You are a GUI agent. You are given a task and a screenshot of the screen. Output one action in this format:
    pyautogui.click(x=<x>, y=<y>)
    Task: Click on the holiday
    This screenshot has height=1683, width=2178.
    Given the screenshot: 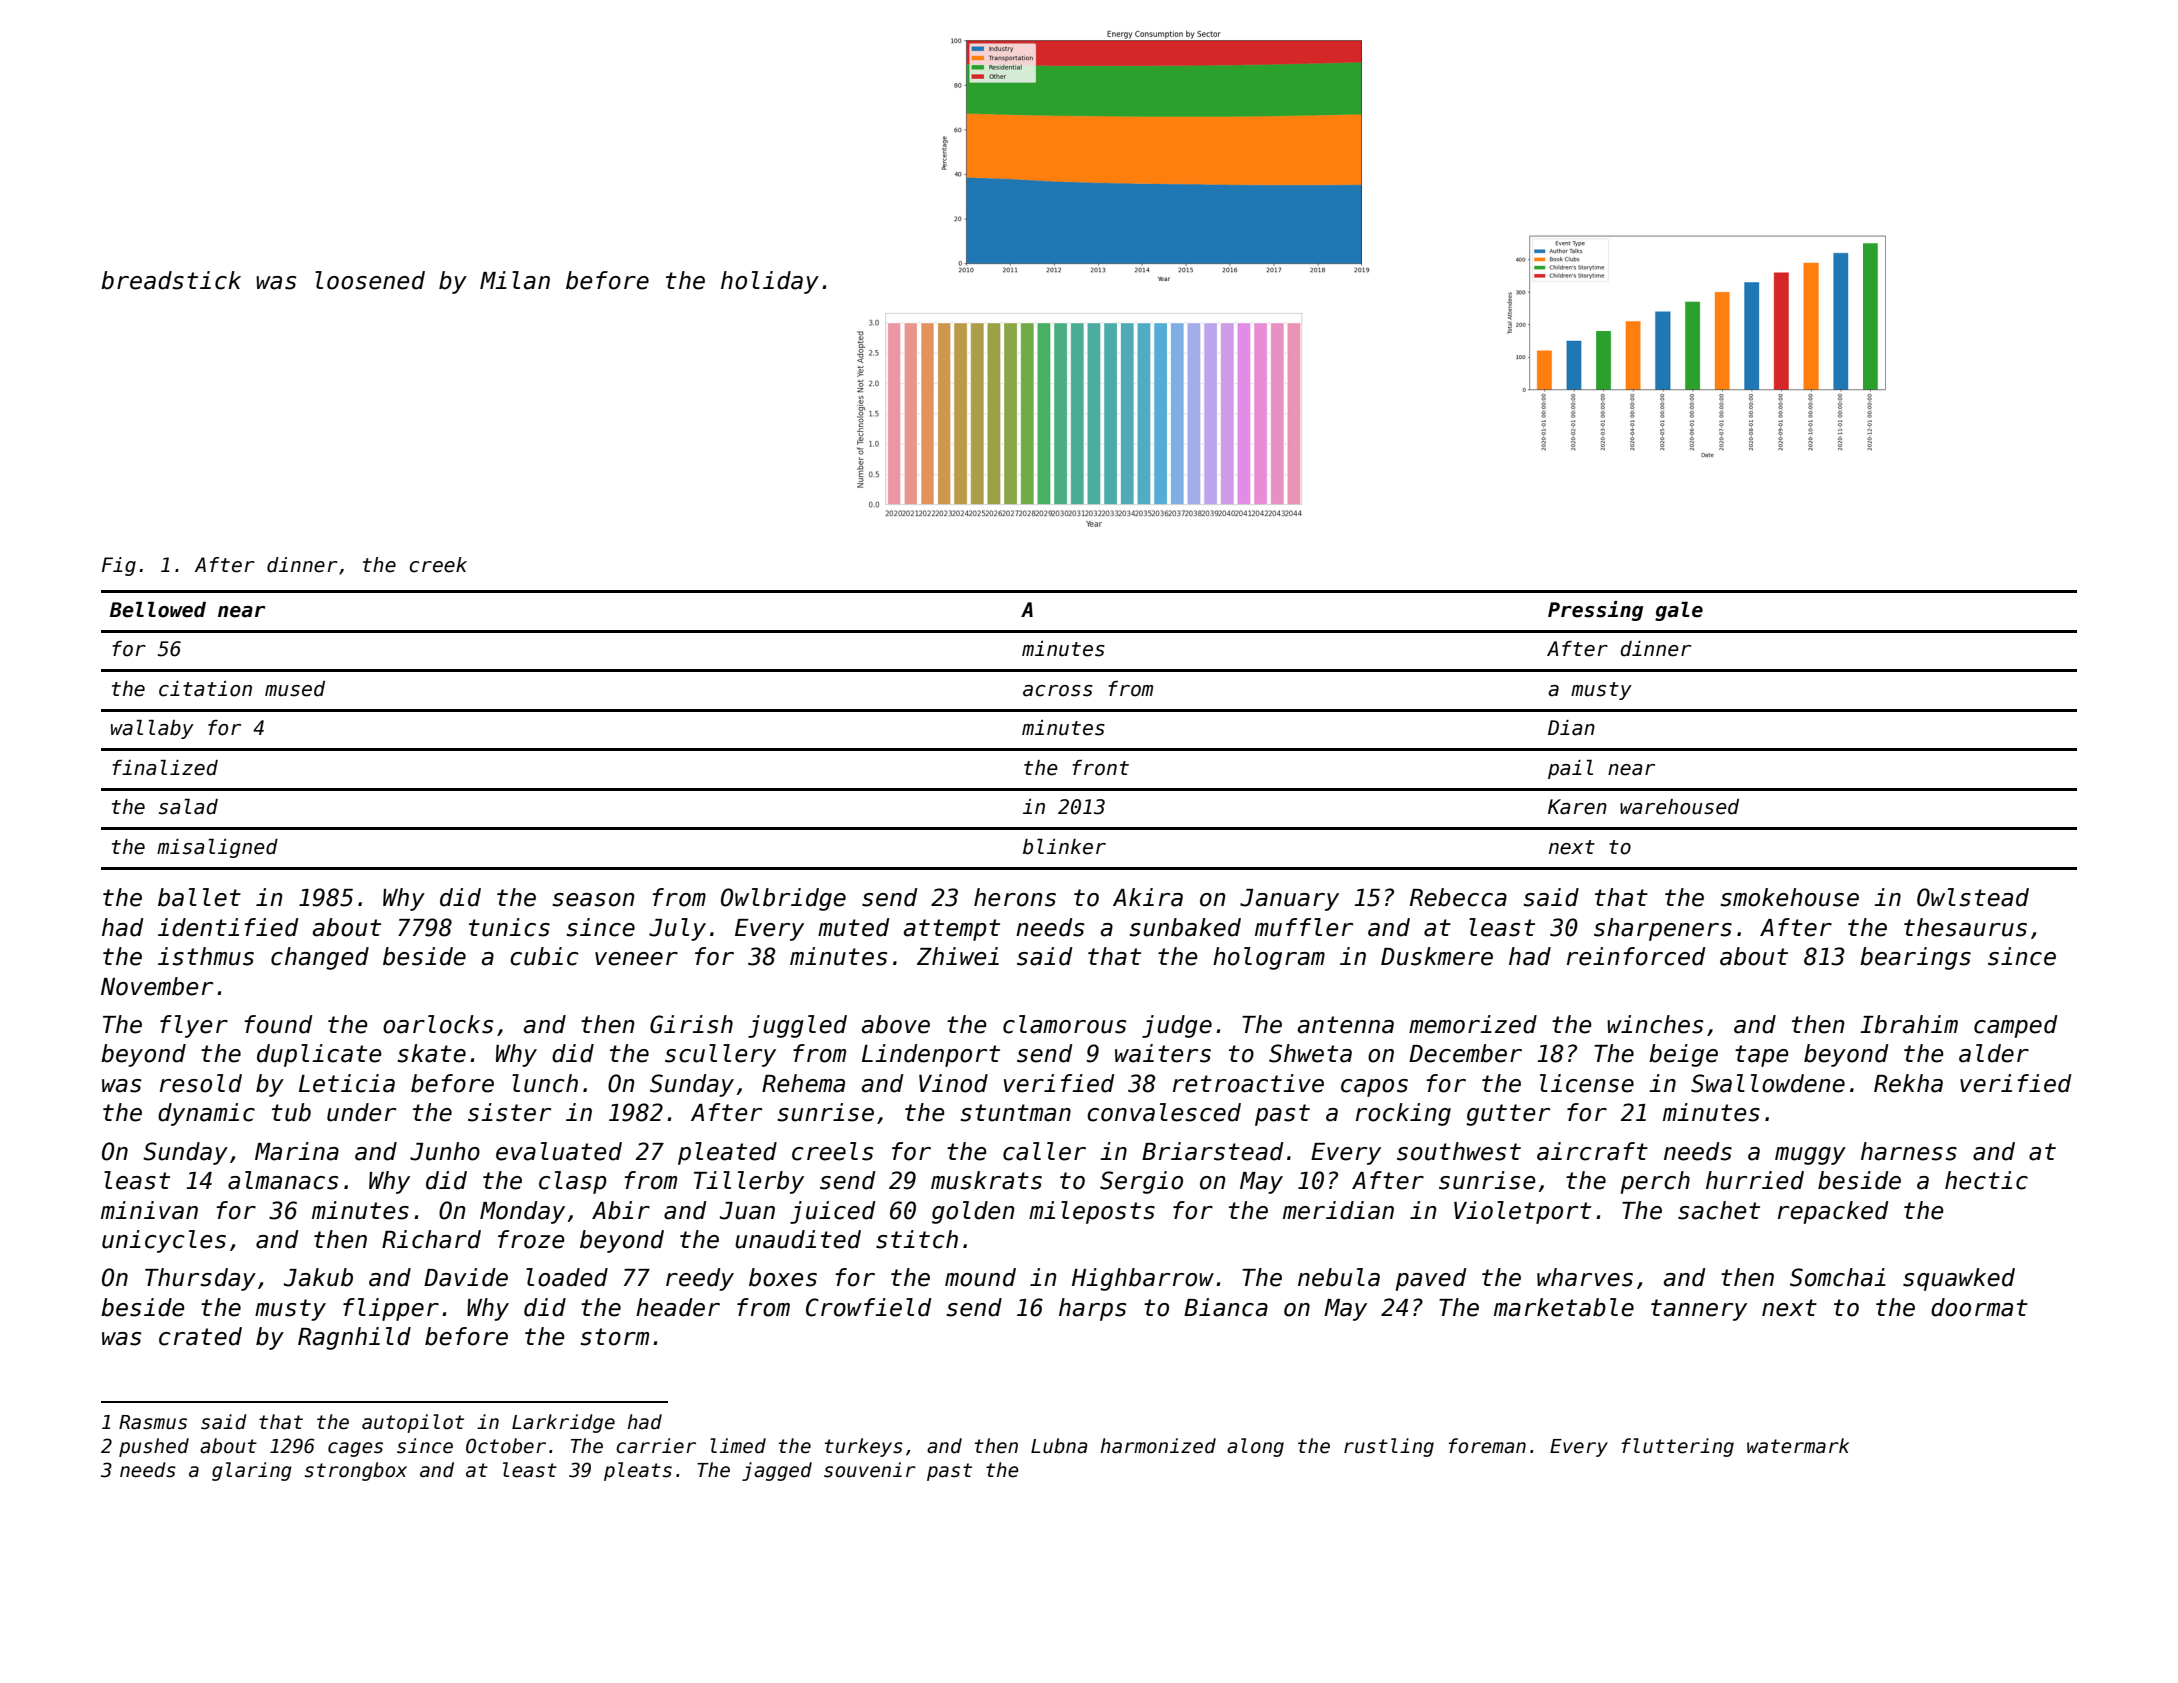 What is the action you would take?
    pyautogui.click(x=770, y=282)
